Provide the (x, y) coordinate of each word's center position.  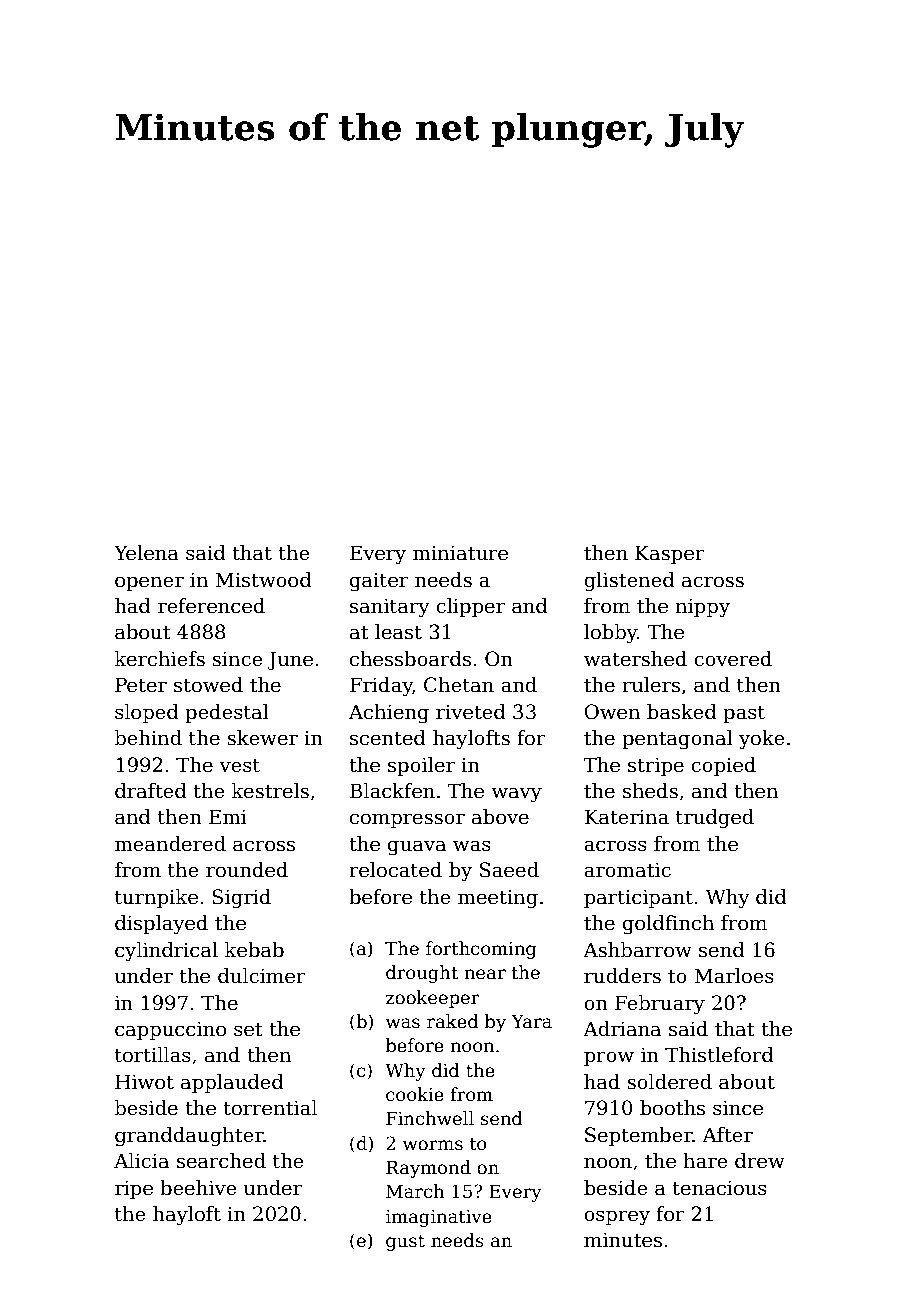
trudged (715, 819)
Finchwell (430, 1118)
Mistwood (263, 580)
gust (405, 1243)
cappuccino (170, 1030)
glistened (629, 582)
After (727, 1135)
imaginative (439, 1218)
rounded (247, 870)
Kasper (670, 554)
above (500, 817)
